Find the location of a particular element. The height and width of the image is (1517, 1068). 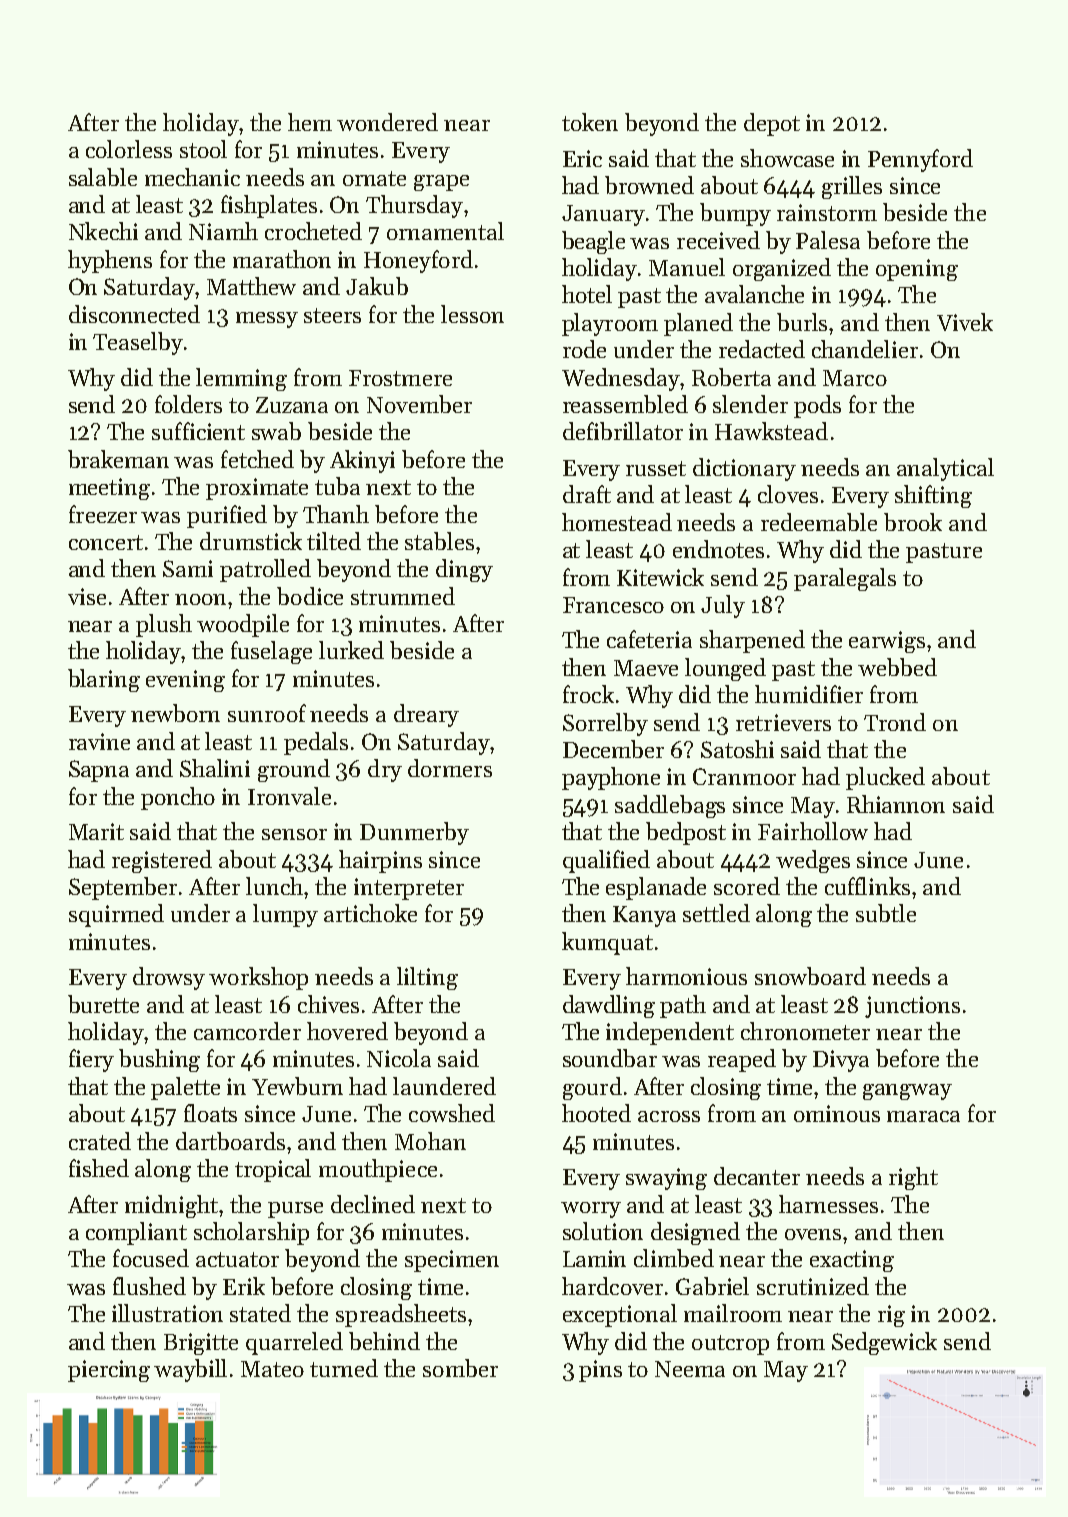

ovens is located at coordinates (813, 1234).
